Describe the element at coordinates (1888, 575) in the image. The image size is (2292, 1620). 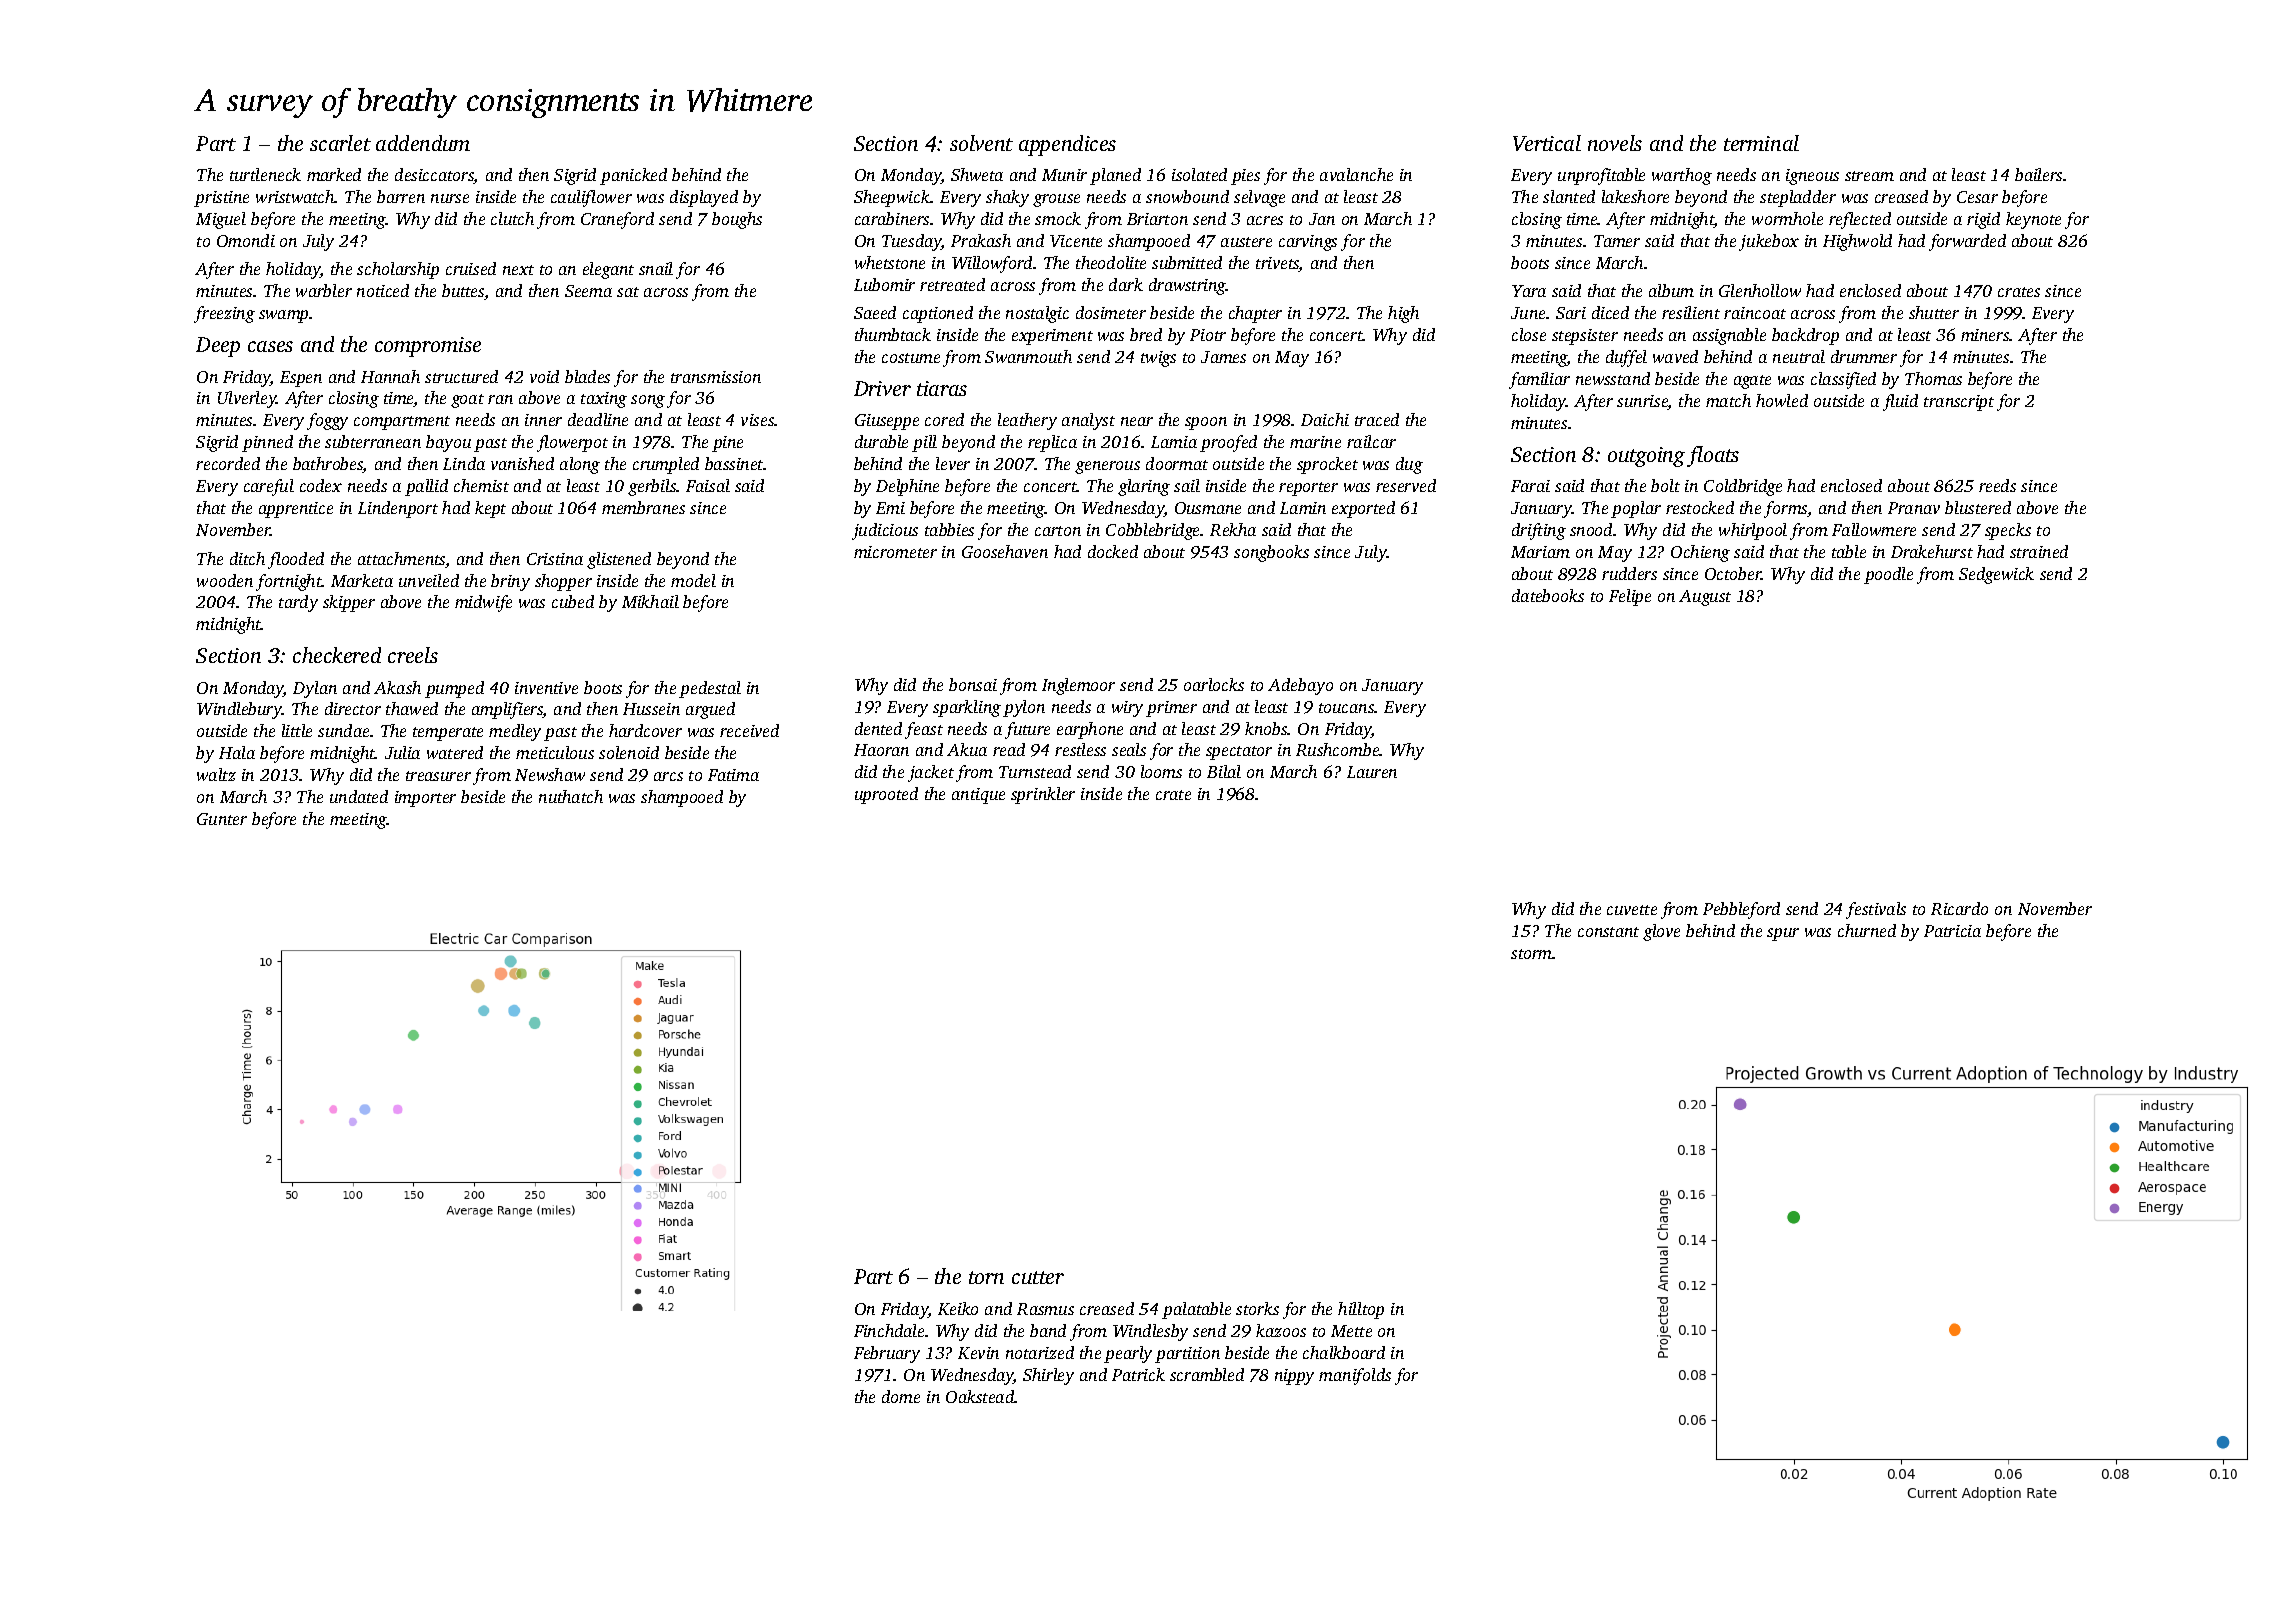
I see `poodle` at that location.
